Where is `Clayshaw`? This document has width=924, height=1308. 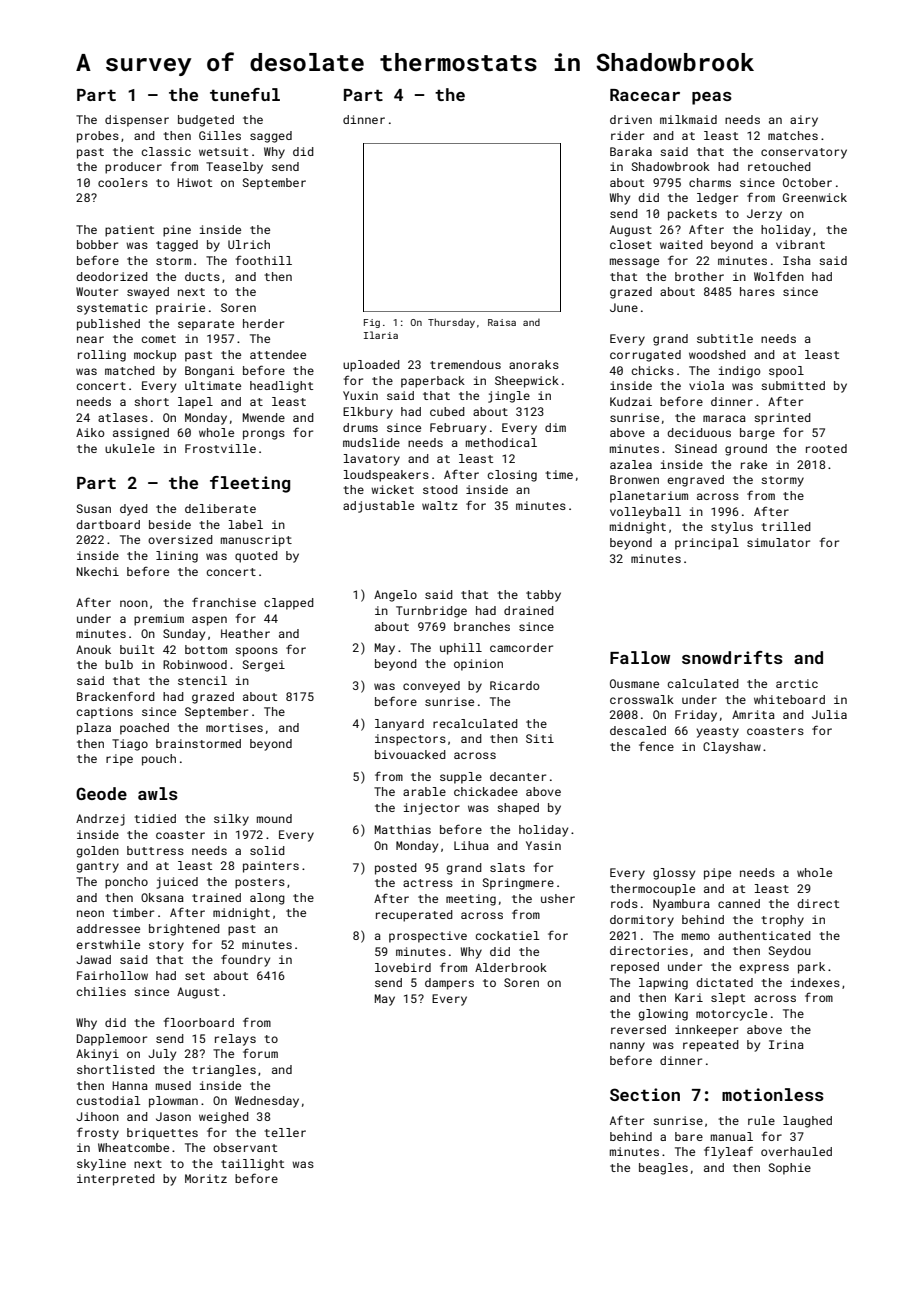
Clayshaw is located at coordinates (732, 748).
